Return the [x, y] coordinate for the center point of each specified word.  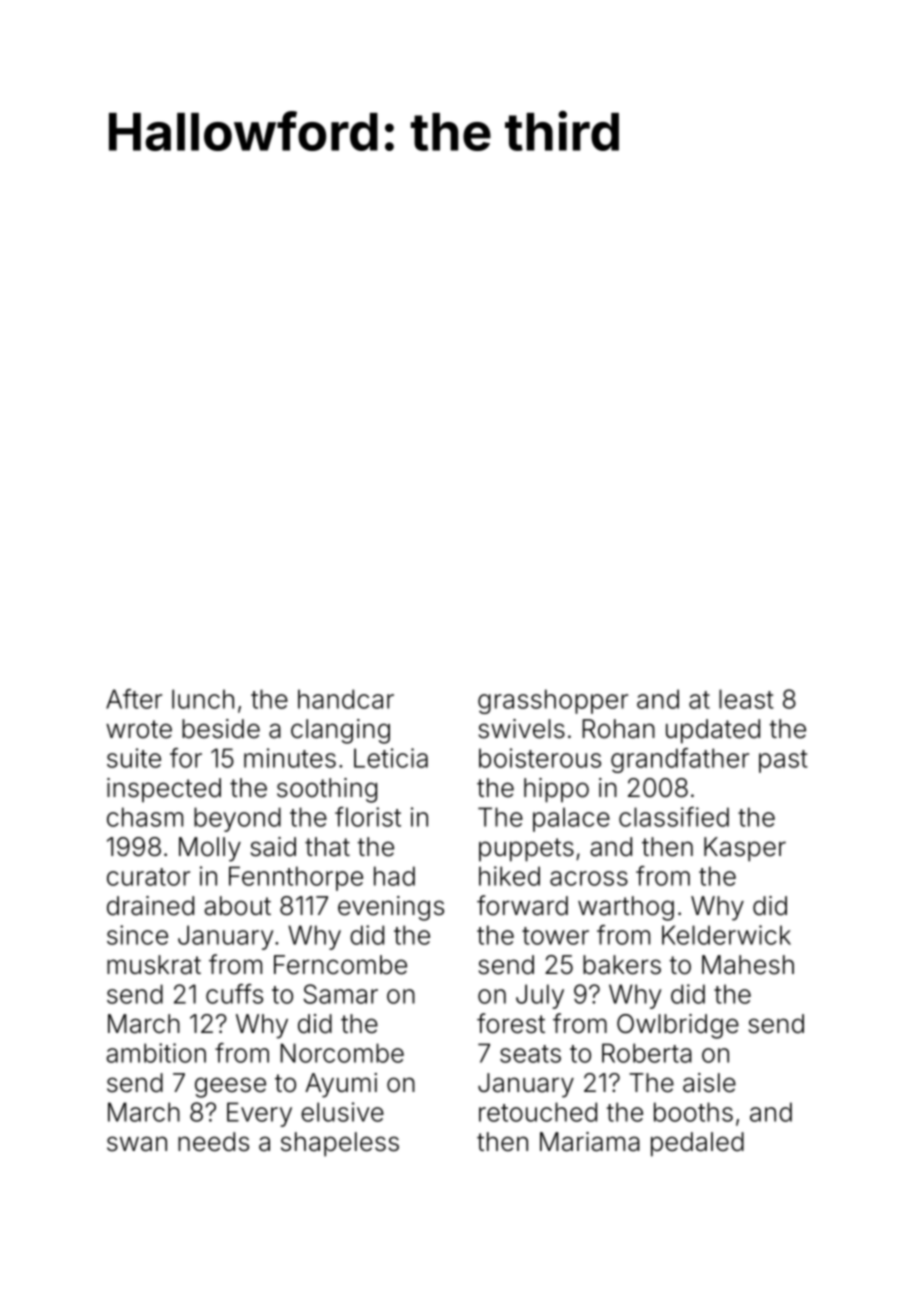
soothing [327, 790]
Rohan [618, 729]
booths [693, 1112]
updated [713, 731]
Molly [210, 849]
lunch [203, 699]
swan [137, 1144]
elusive [342, 1112]
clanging [340, 731]
